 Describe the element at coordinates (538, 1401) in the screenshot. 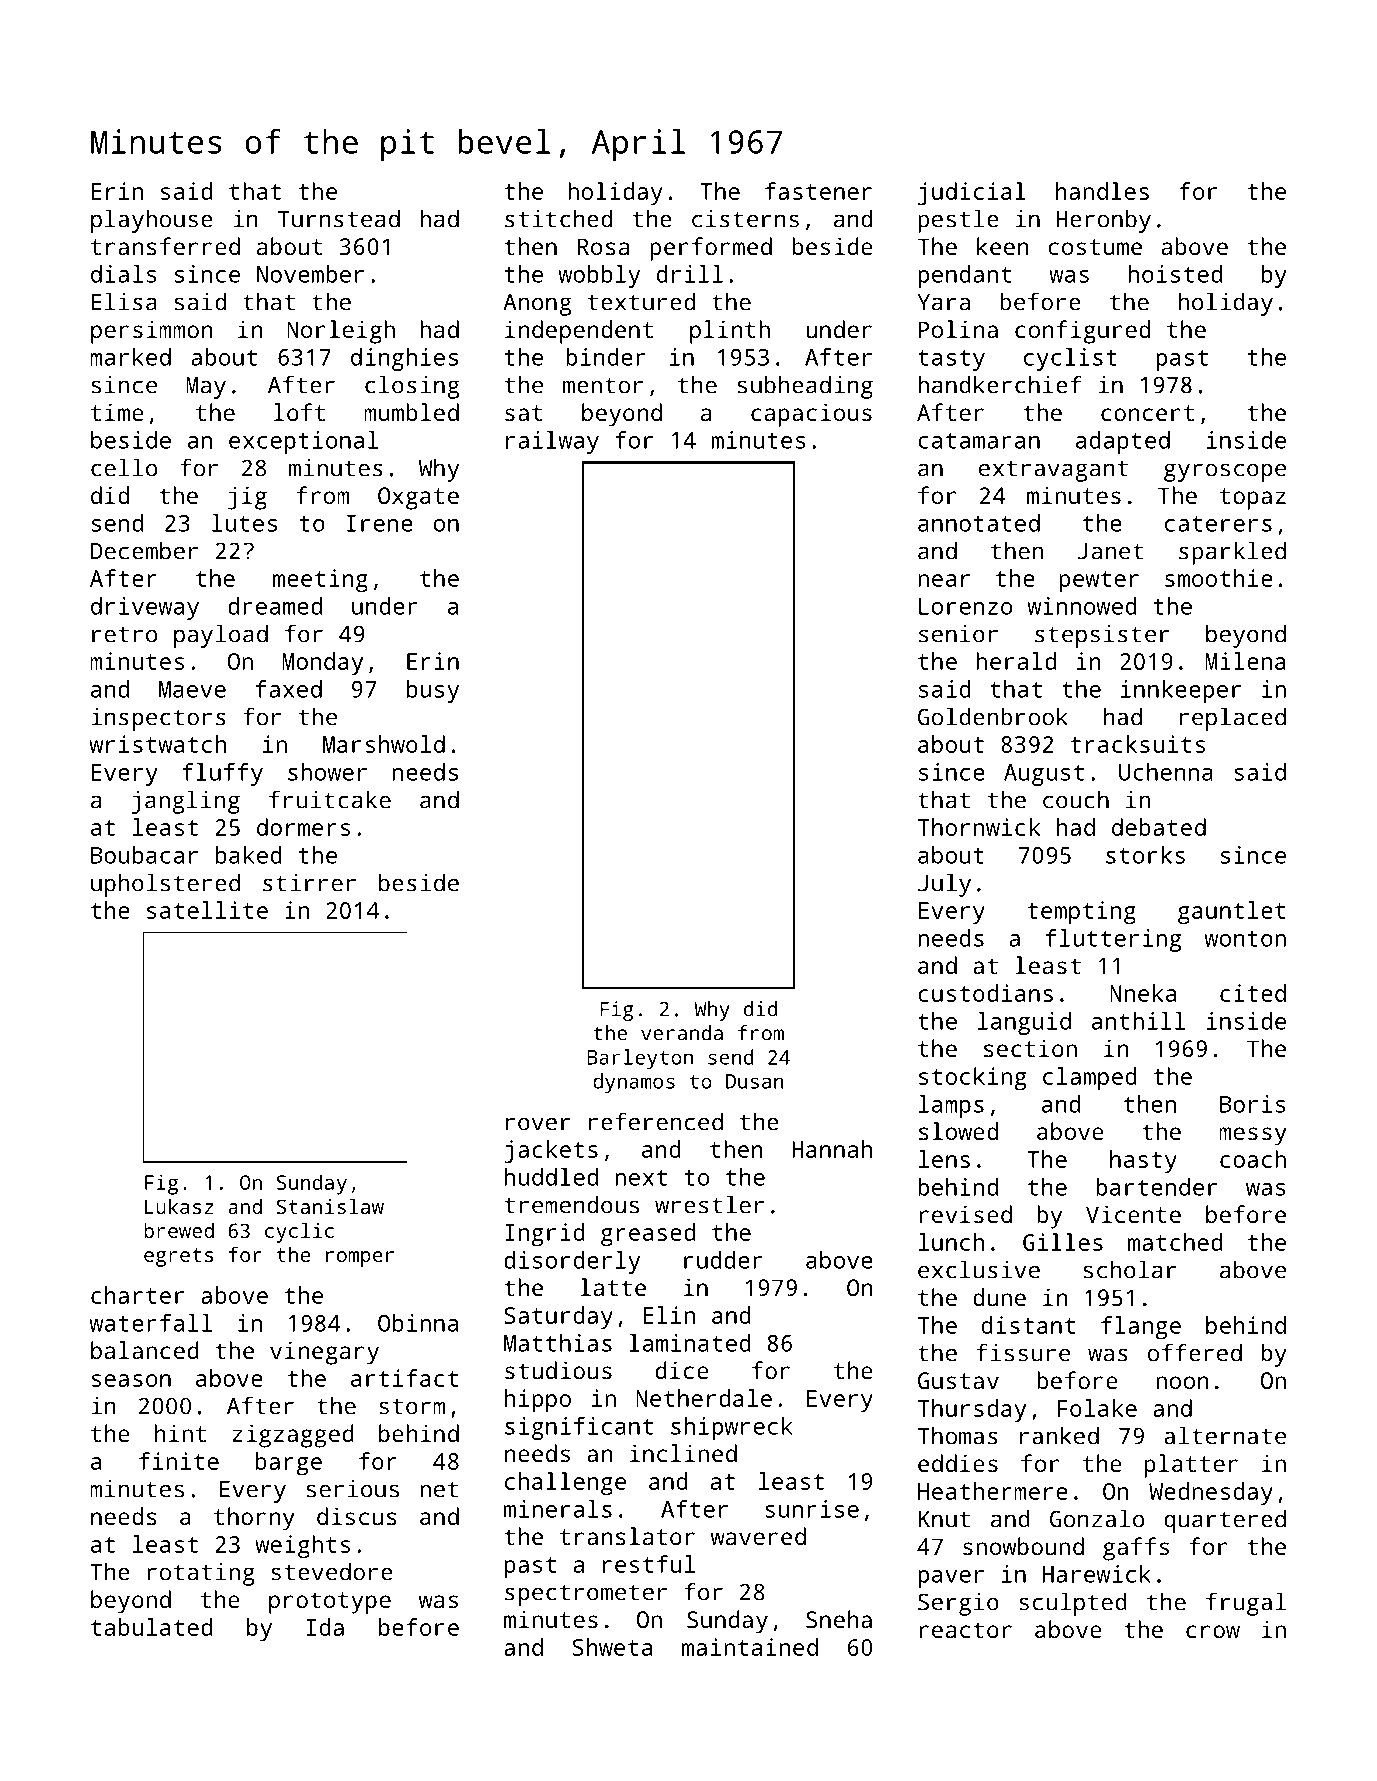

I see `hippo` at that location.
